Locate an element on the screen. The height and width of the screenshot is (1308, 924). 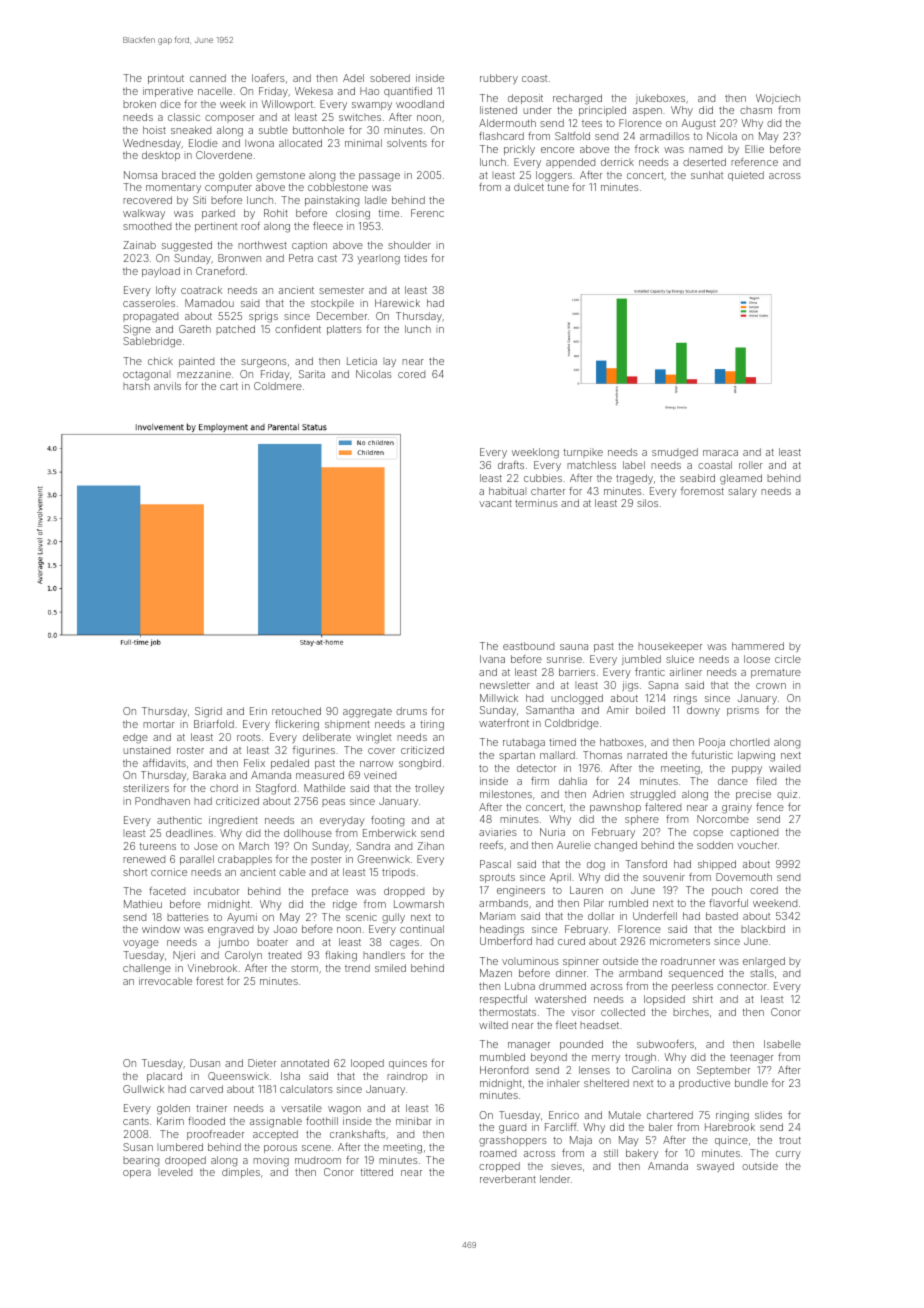
raindrop is located at coordinates (407, 1077).
